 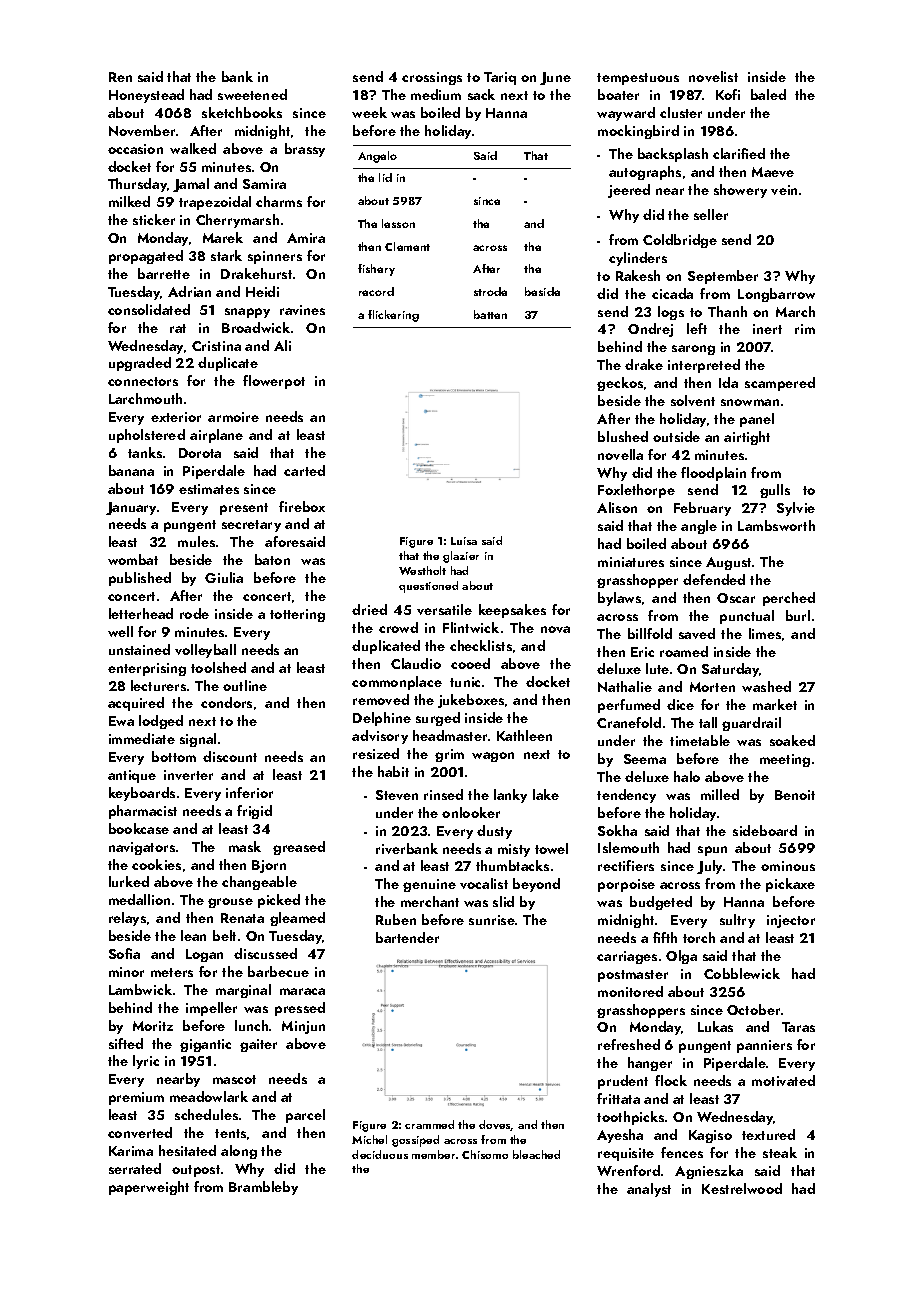 What do you see at coordinates (140, 364) in the page?
I see `upgraded` at bounding box center [140, 364].
